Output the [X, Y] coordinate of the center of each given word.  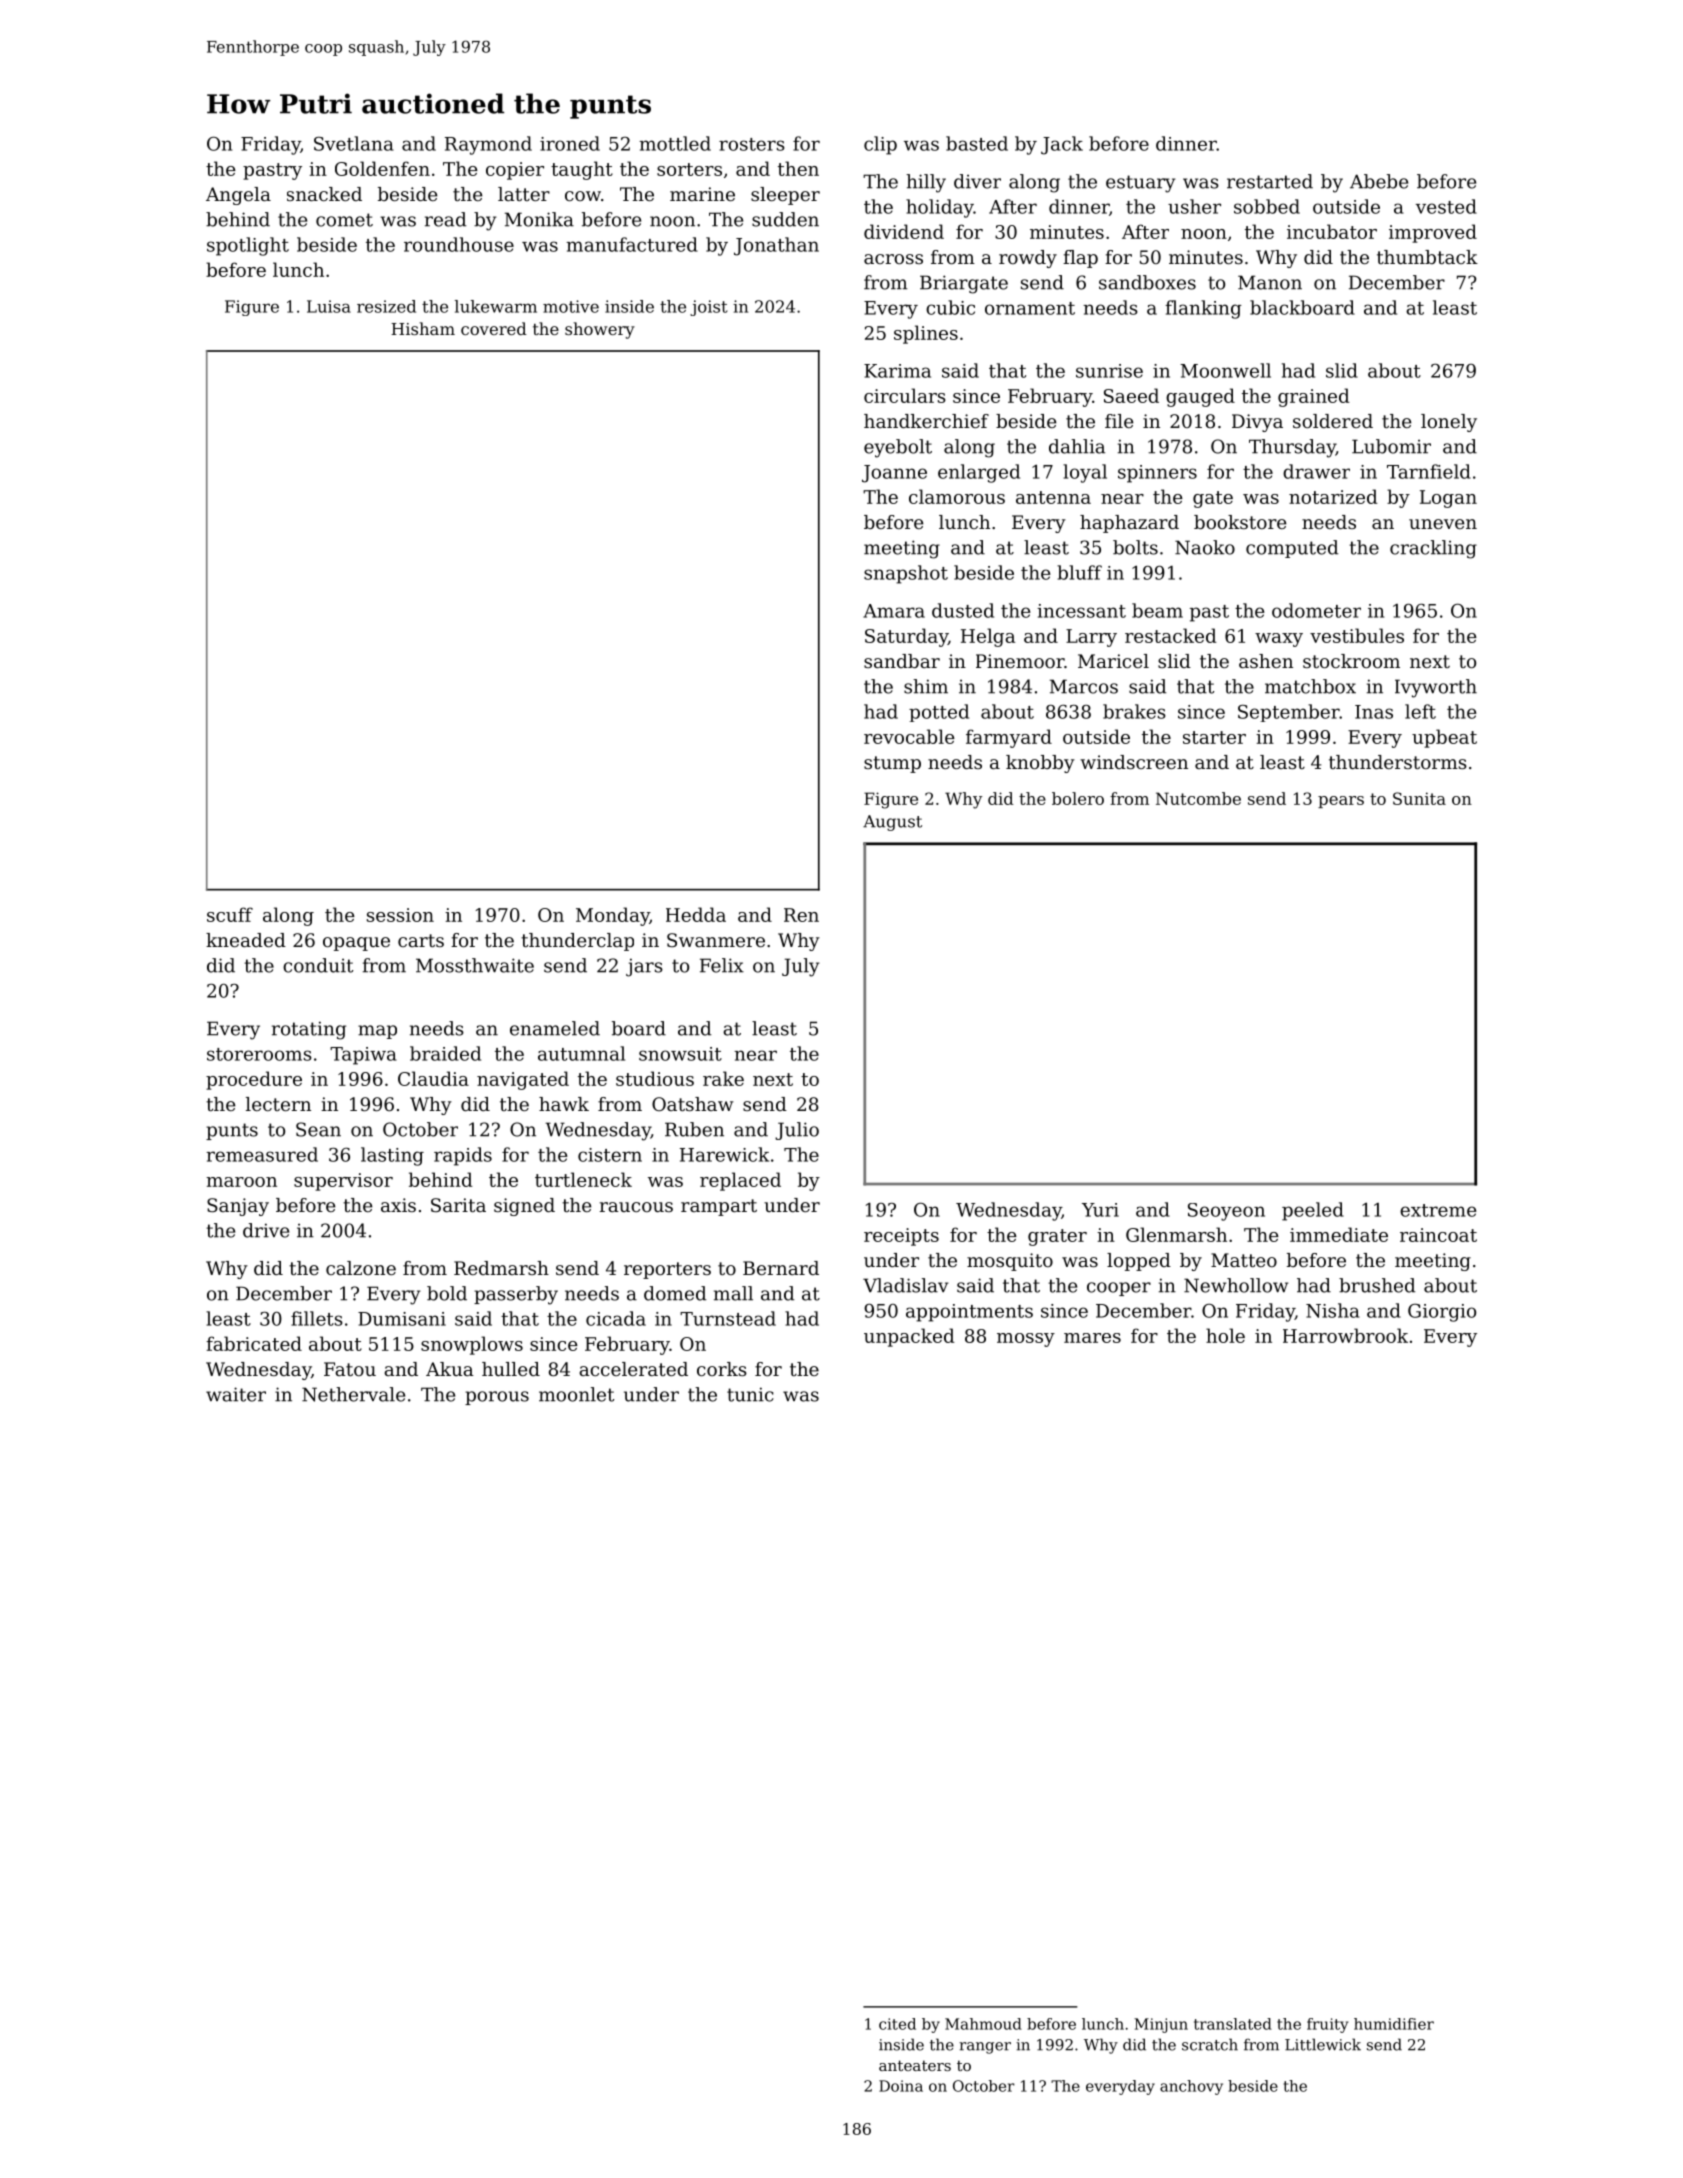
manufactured [632, 244]
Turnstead [728, 1318]
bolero [1078, 798]
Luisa [329, 306]
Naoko [1205, 547]
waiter [236, 1394]
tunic [750, 1394]
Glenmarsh [1176, 1234]
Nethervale [353, 1394]
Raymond [488, 145]
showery [600, 330]
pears [1341, 802]
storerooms [259, 1054]
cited [897, 2024]
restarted [1270, 181]
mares [1092, 1338]
